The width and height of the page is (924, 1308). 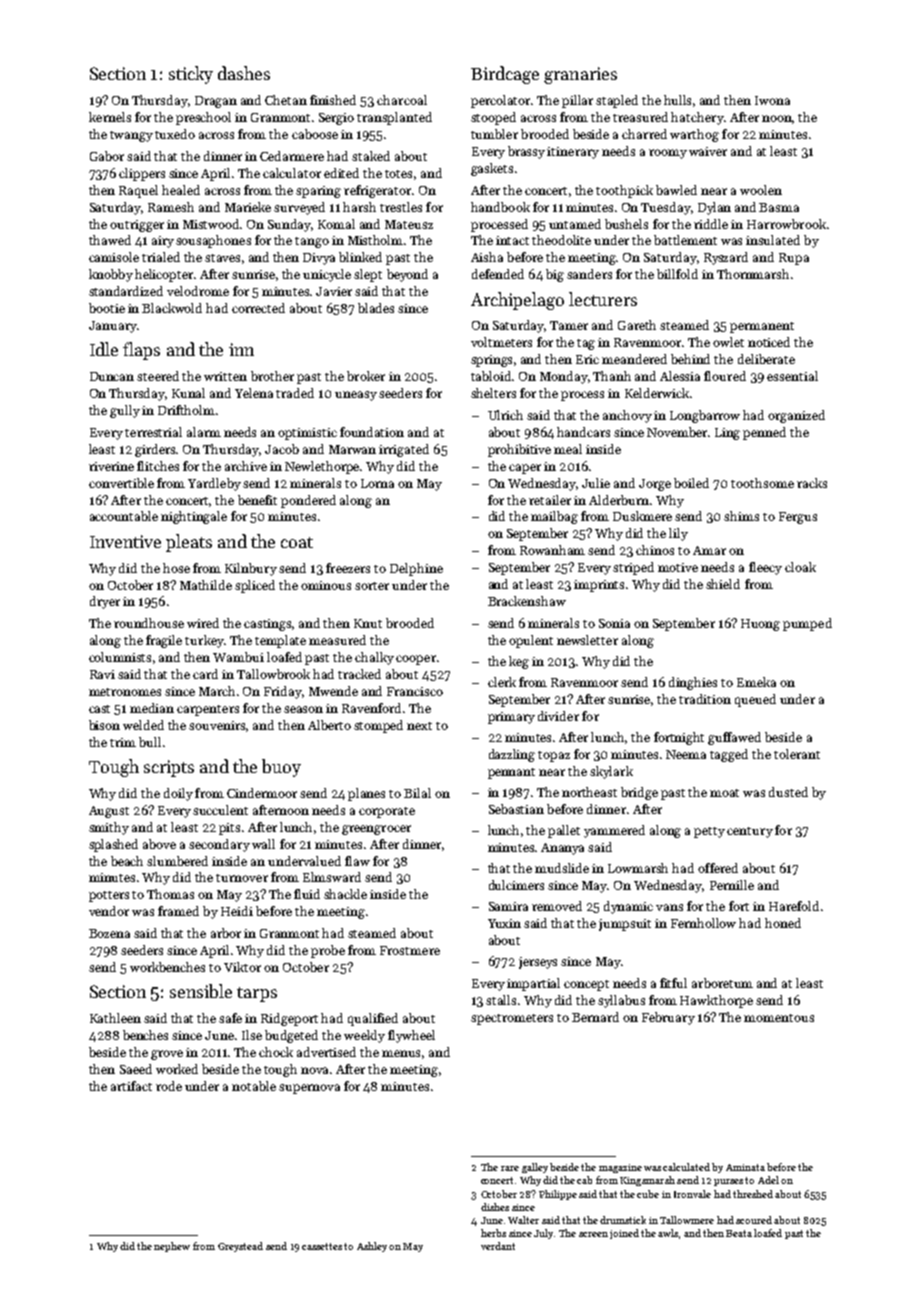 What do you see at coordinates (498, 1246) in the page?
I see `verdant` at bounding box center [498, 1246].
